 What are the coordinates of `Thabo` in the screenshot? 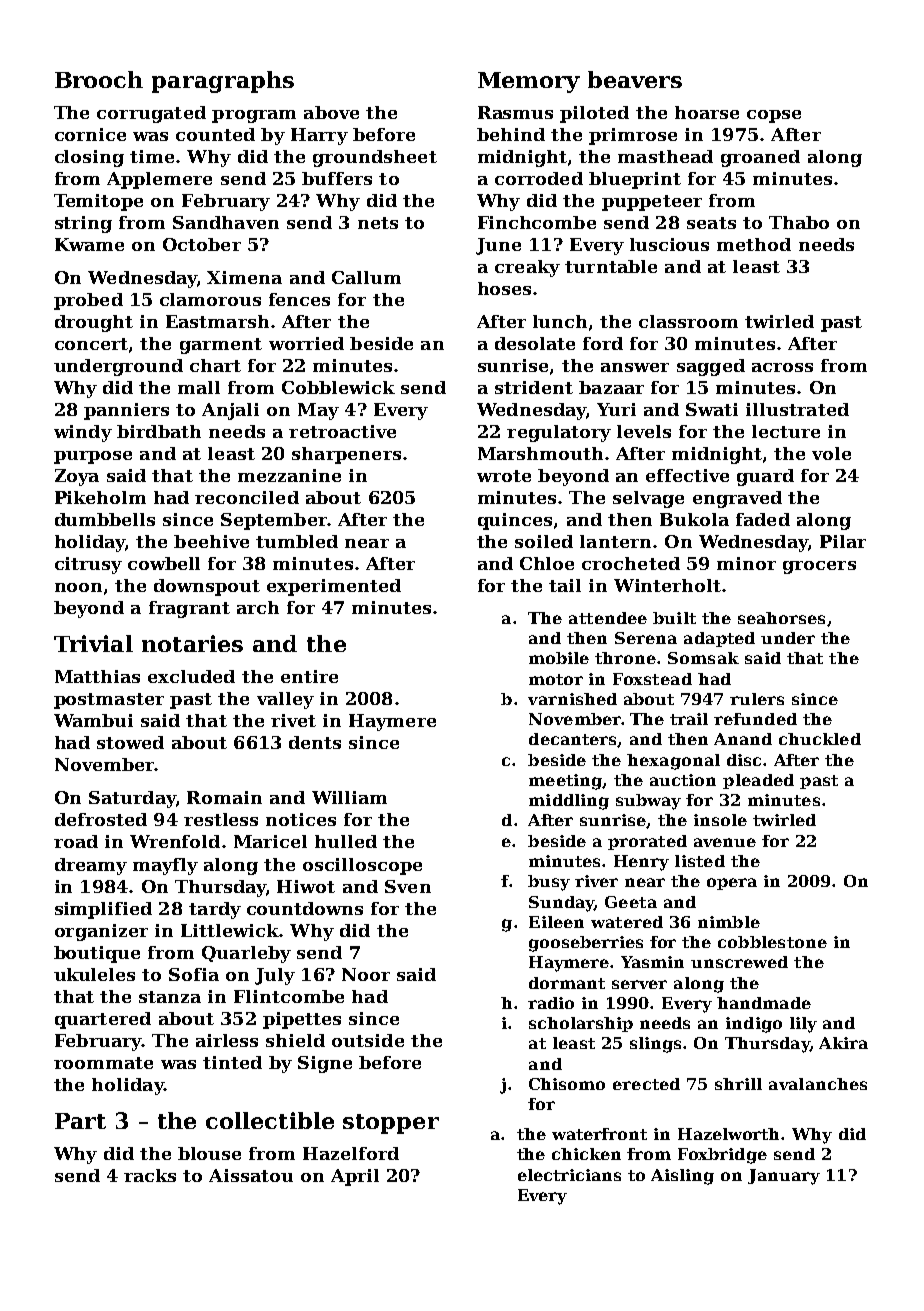 It's located at (799, 222).
